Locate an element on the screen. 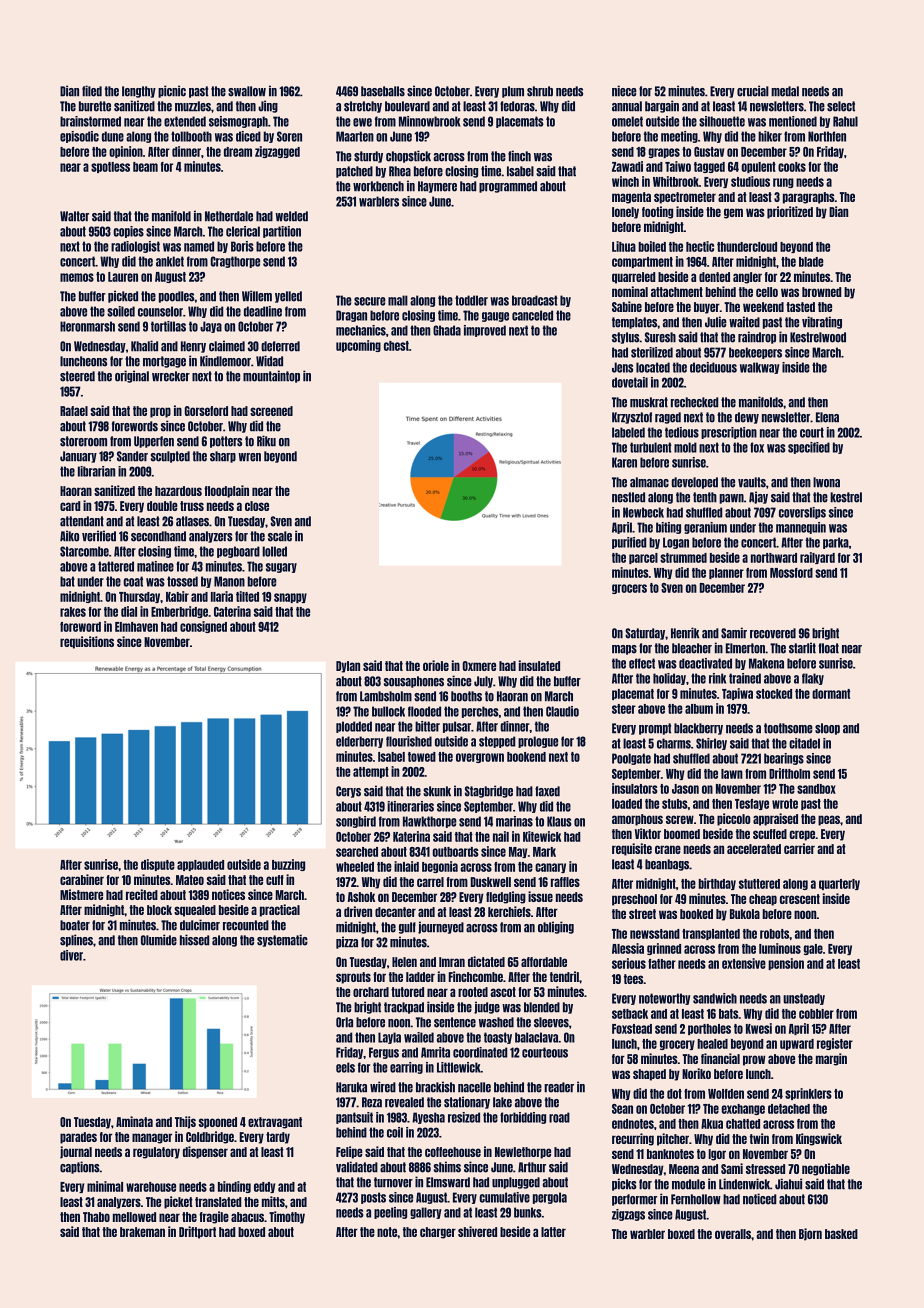  chest is located at coordinates (396, 346).
